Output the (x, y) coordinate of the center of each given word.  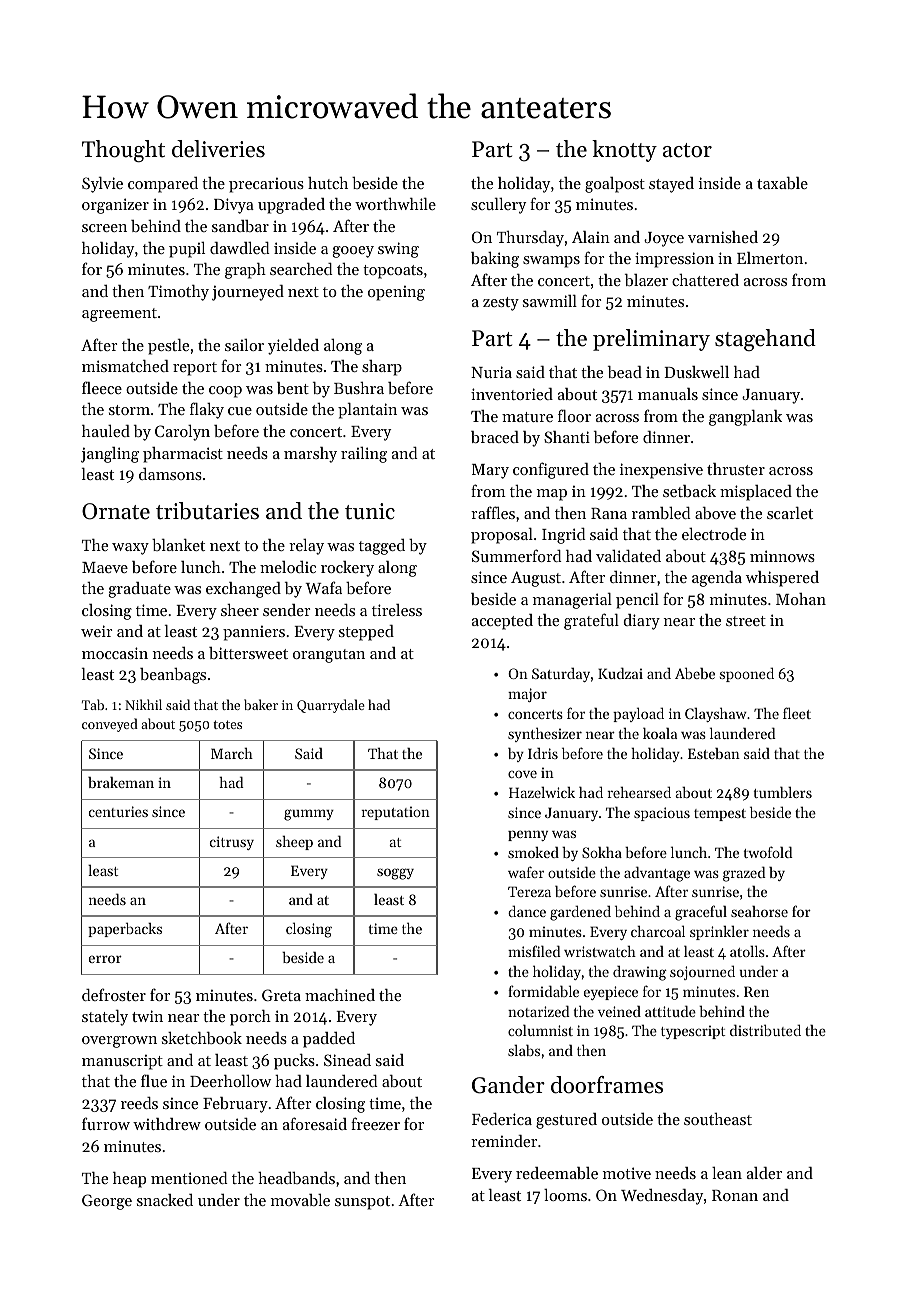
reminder (504, 1141)
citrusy (232, 843)
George (107, 1202)
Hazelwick (542, 792)
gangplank (745, 418)
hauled (106, 431)
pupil (187, 250)
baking (495, 260)
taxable (782, 183)
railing (364, 455)
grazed (744, 874)
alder (764, 1173)
